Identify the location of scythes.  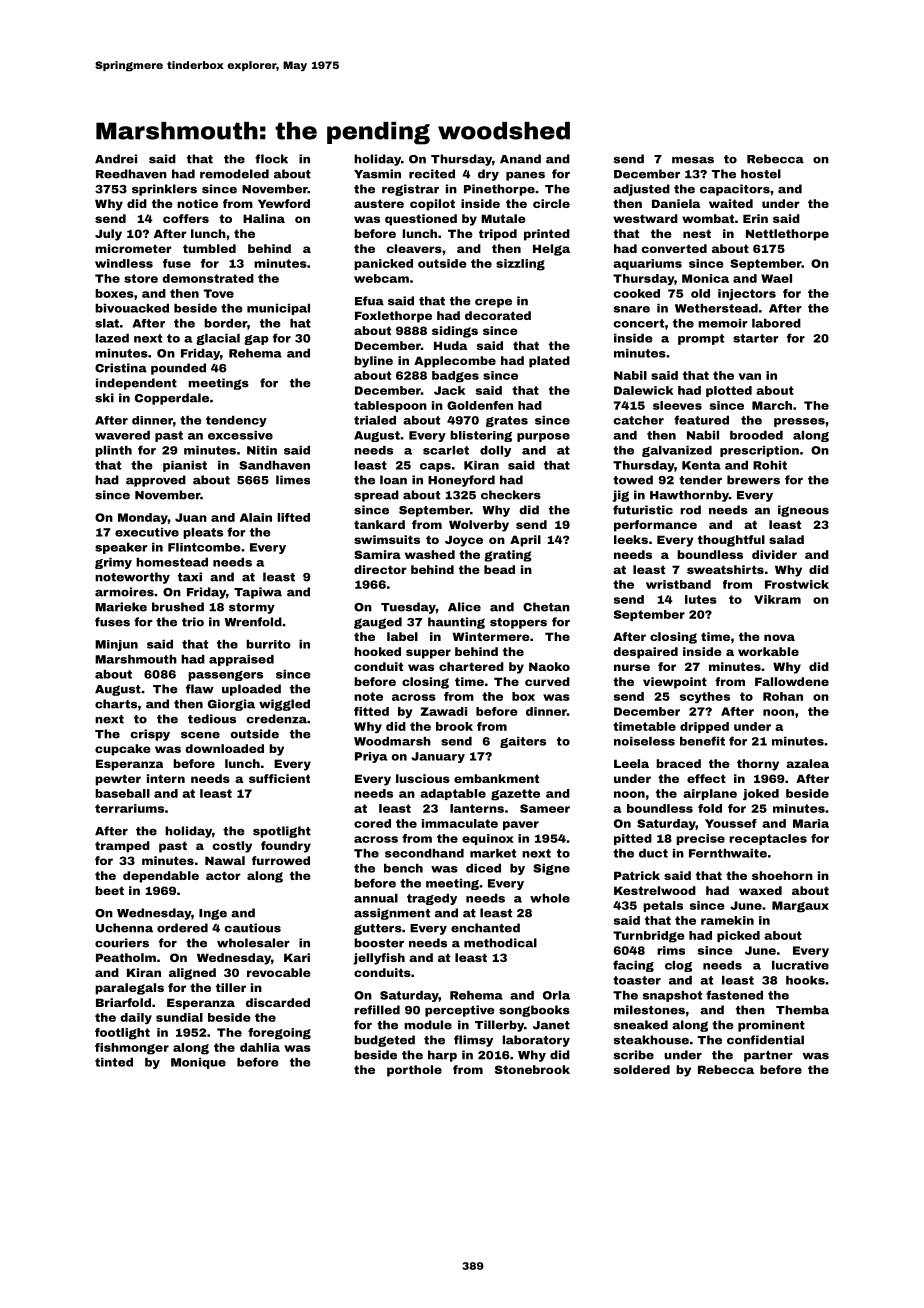
(705, 697).
